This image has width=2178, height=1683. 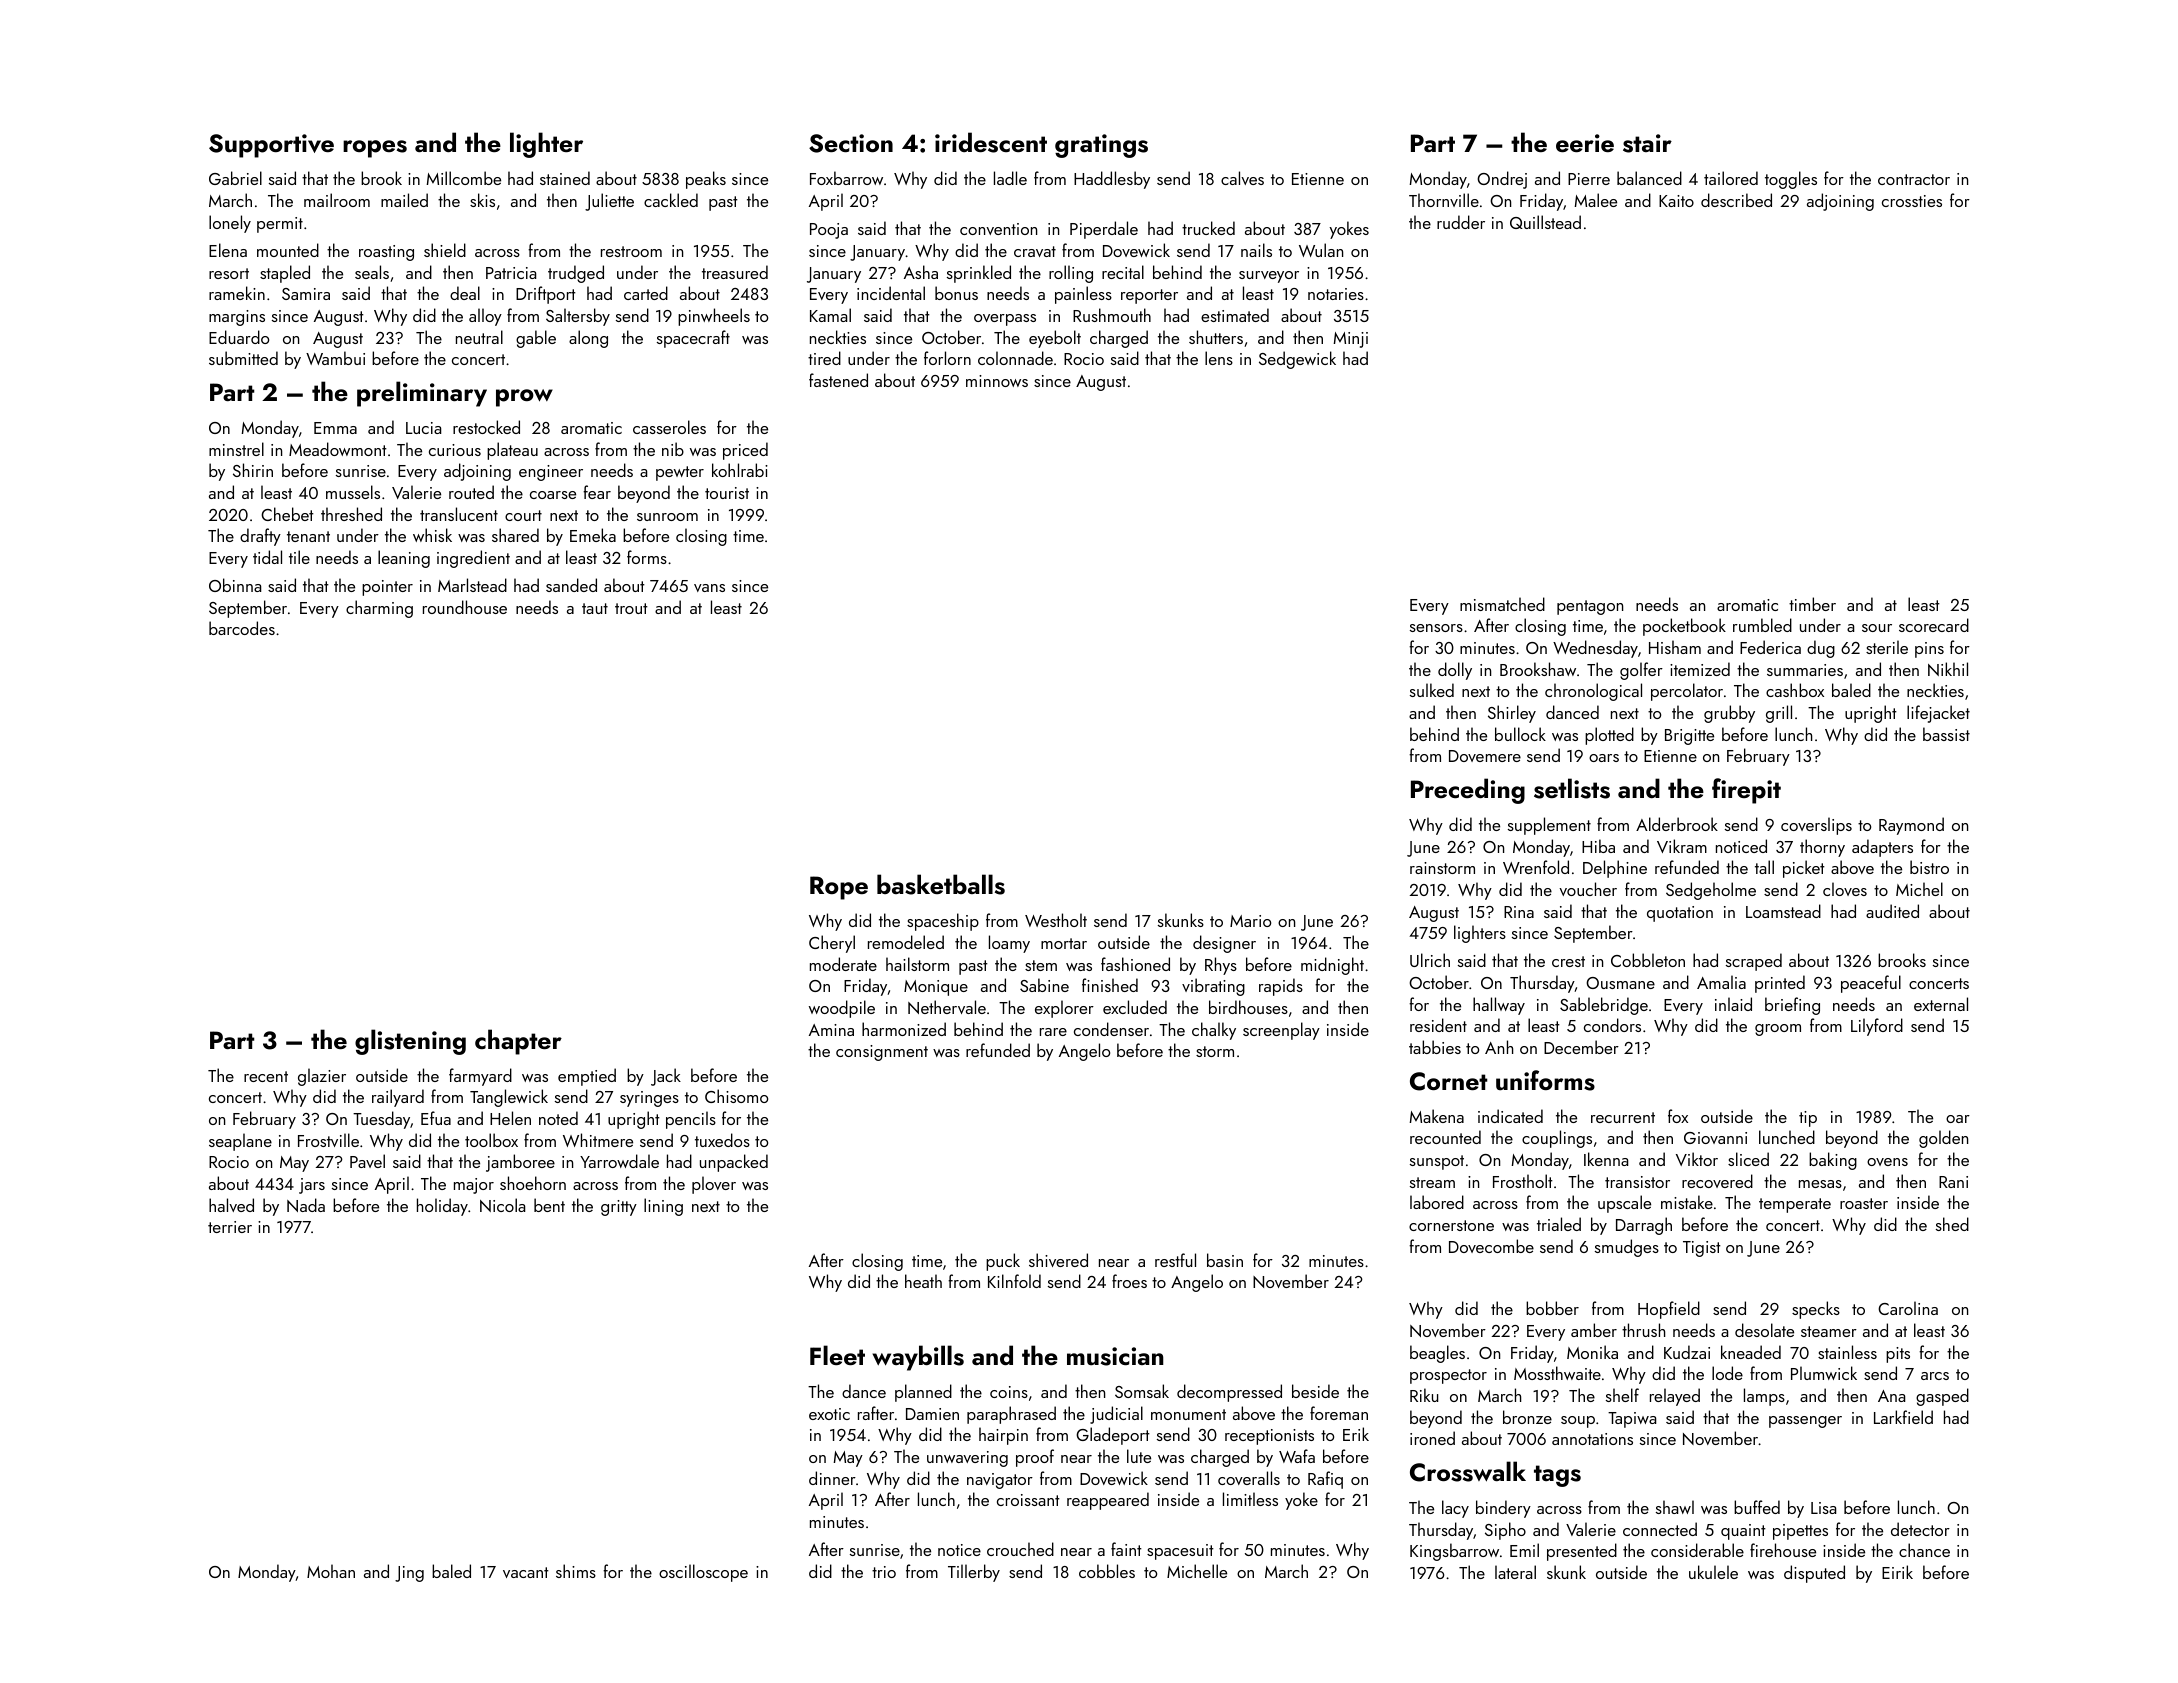 I want to click on chapter, so click(x=518, y=1042).
